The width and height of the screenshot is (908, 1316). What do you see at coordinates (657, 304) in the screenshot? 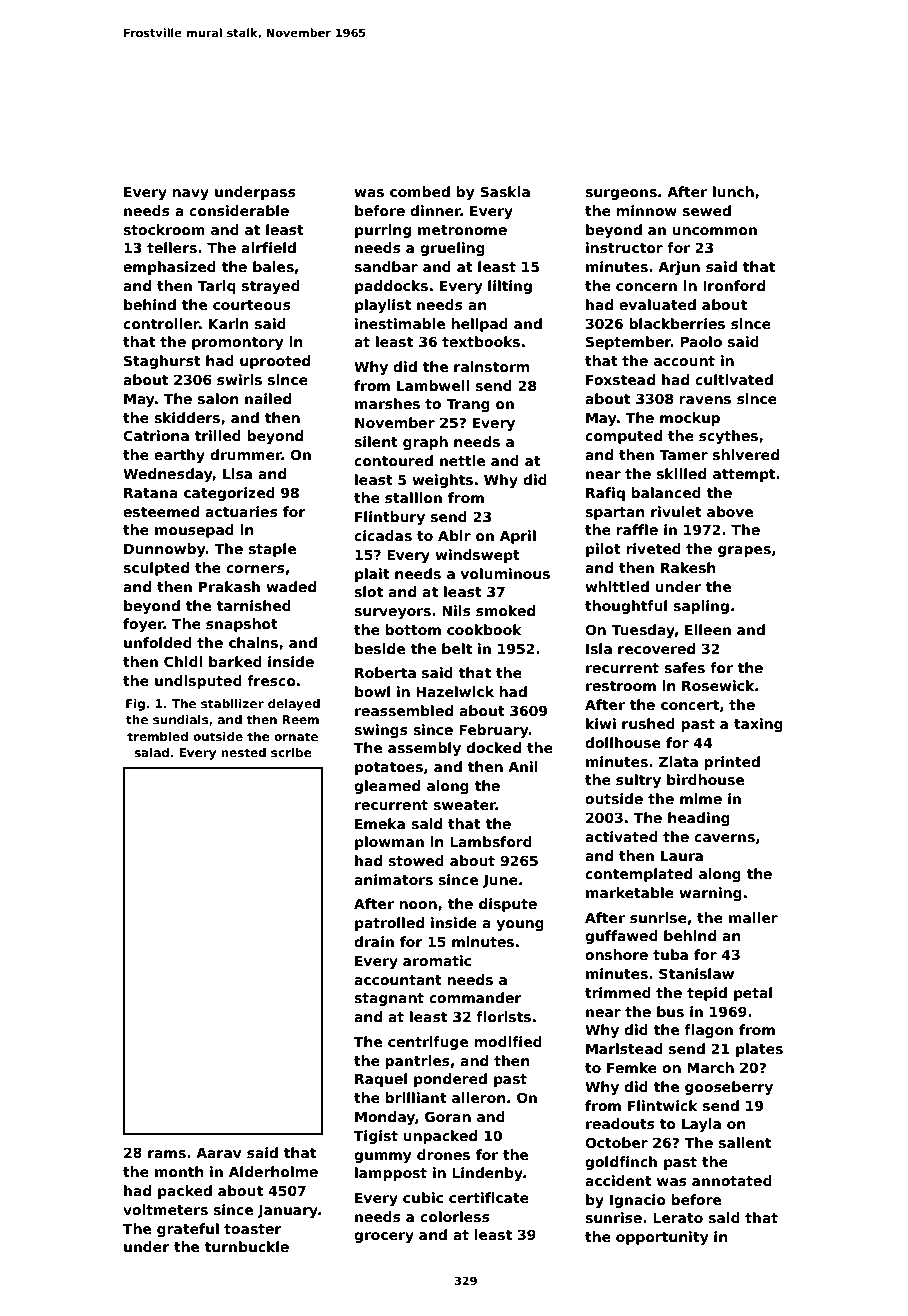
I see `evaluated` at bounding box center [657, 304].
